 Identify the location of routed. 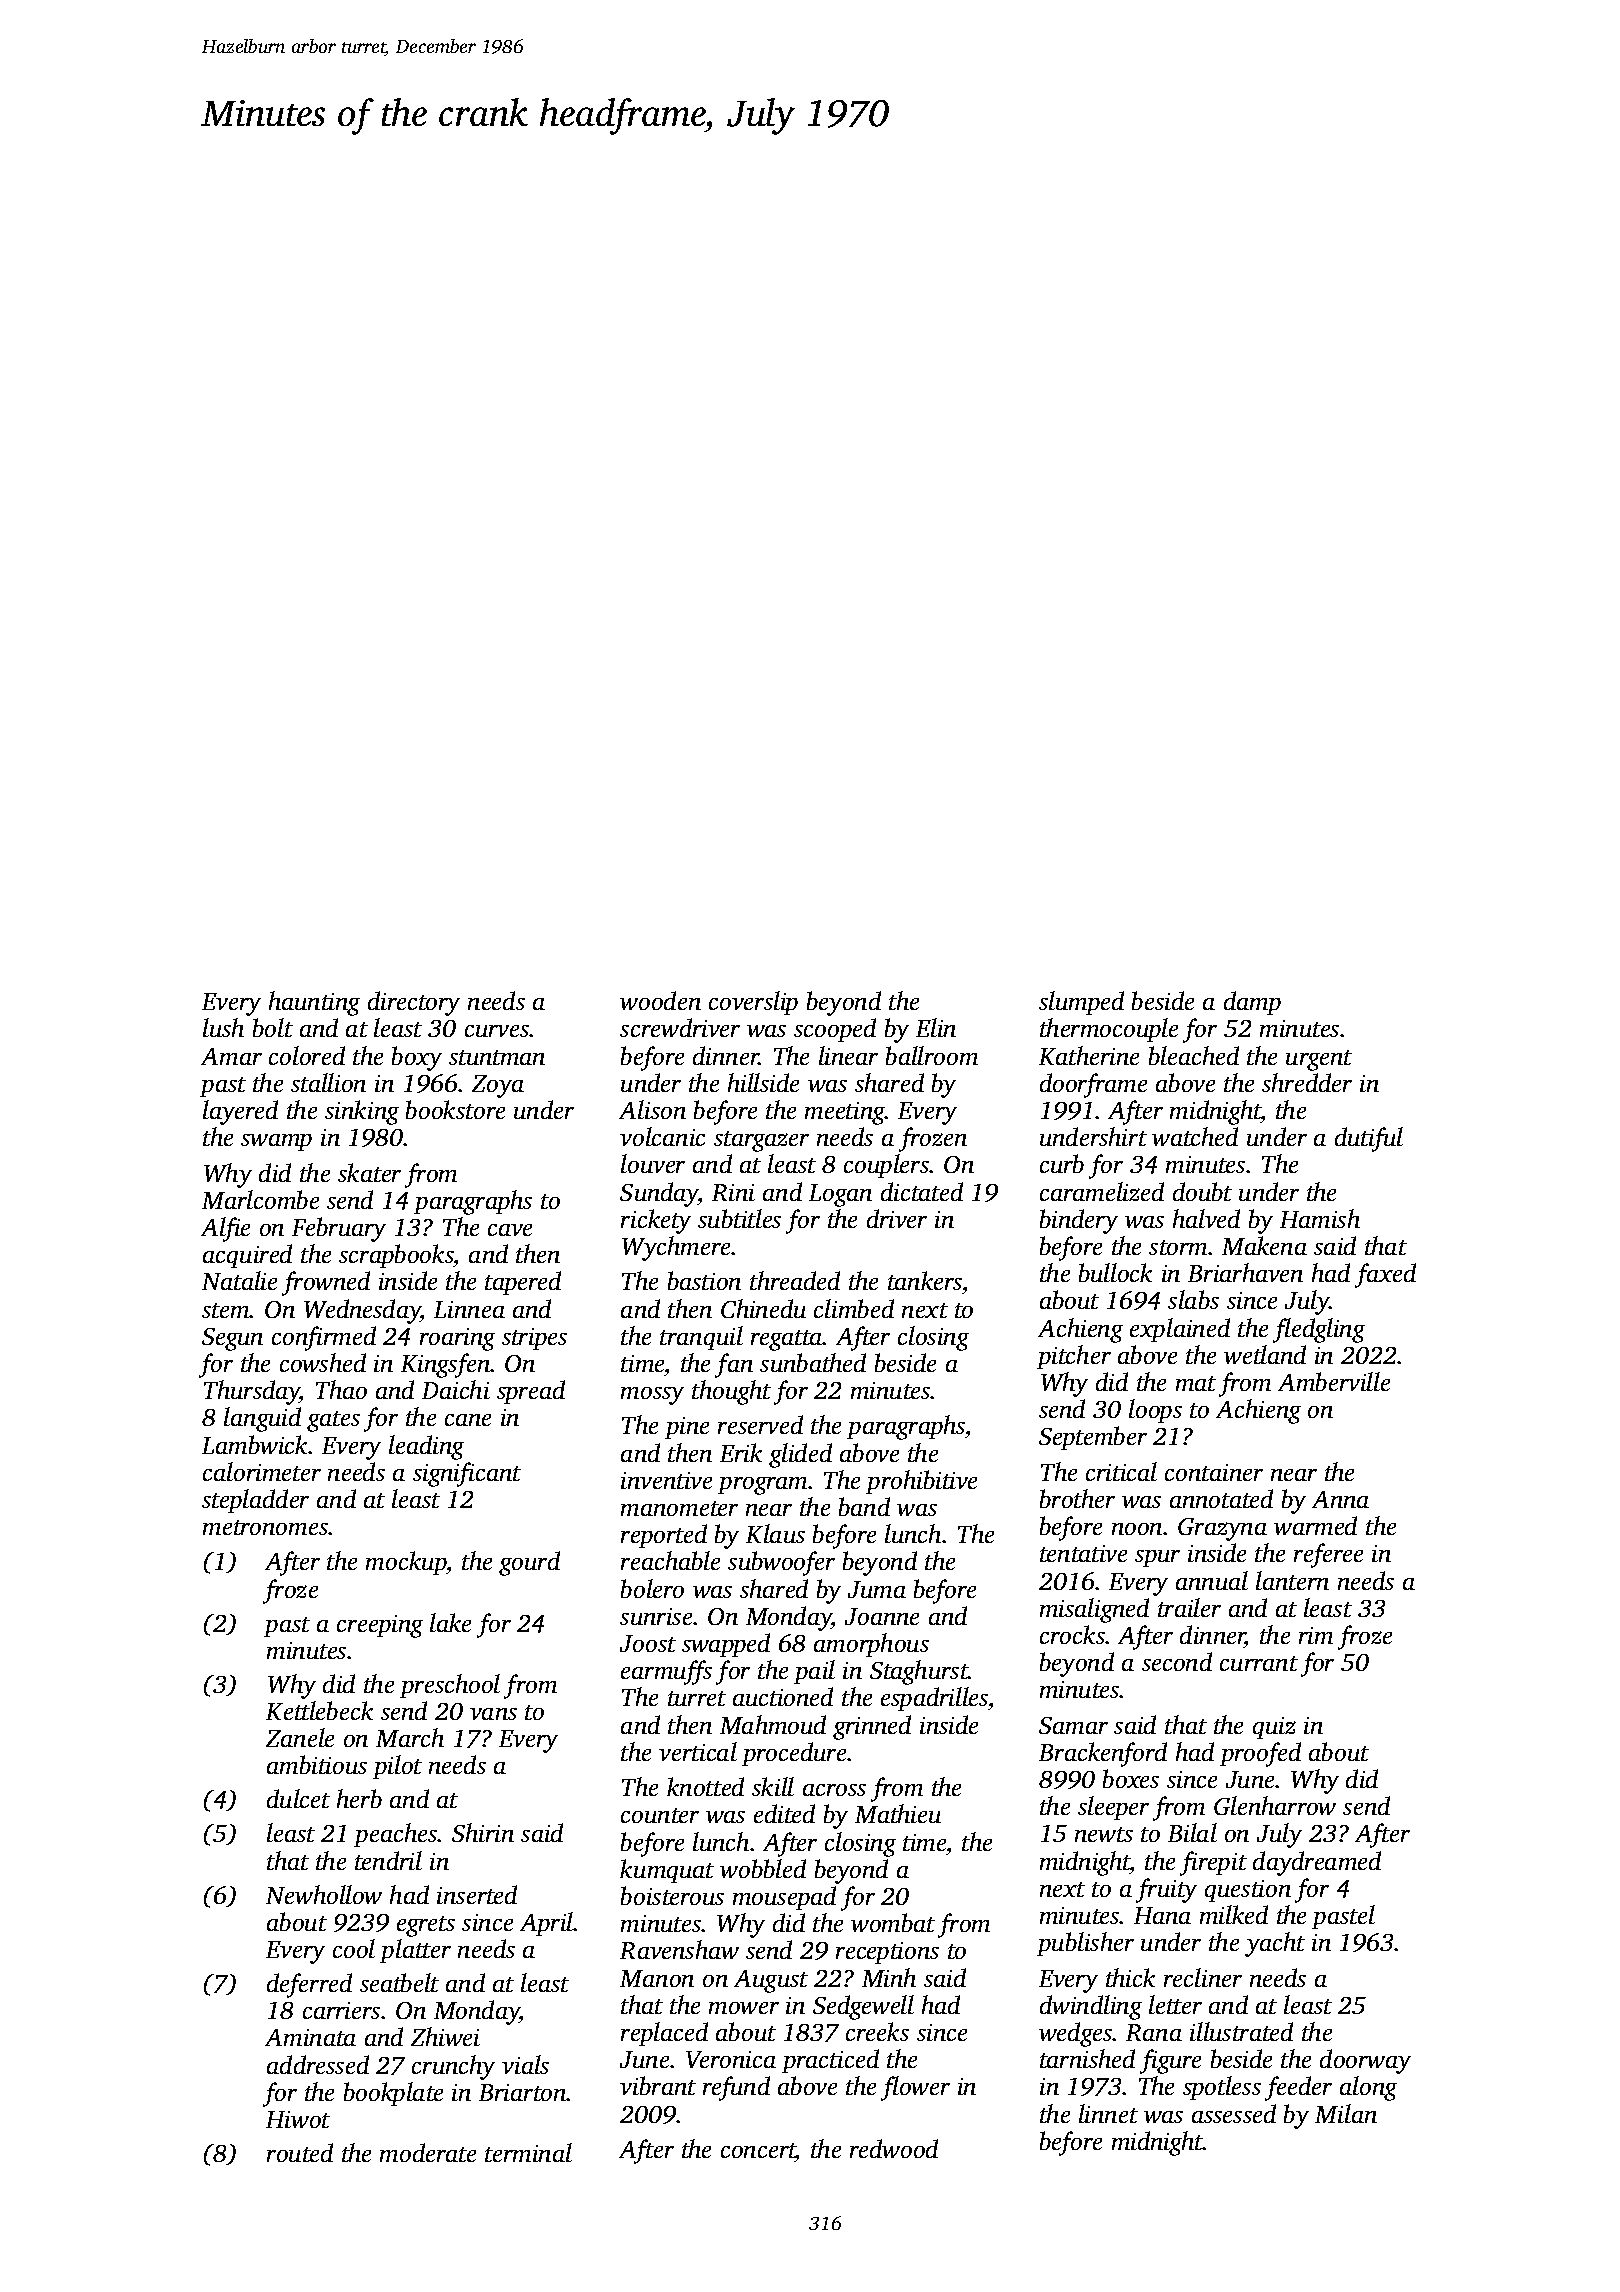
(300, 2152).
